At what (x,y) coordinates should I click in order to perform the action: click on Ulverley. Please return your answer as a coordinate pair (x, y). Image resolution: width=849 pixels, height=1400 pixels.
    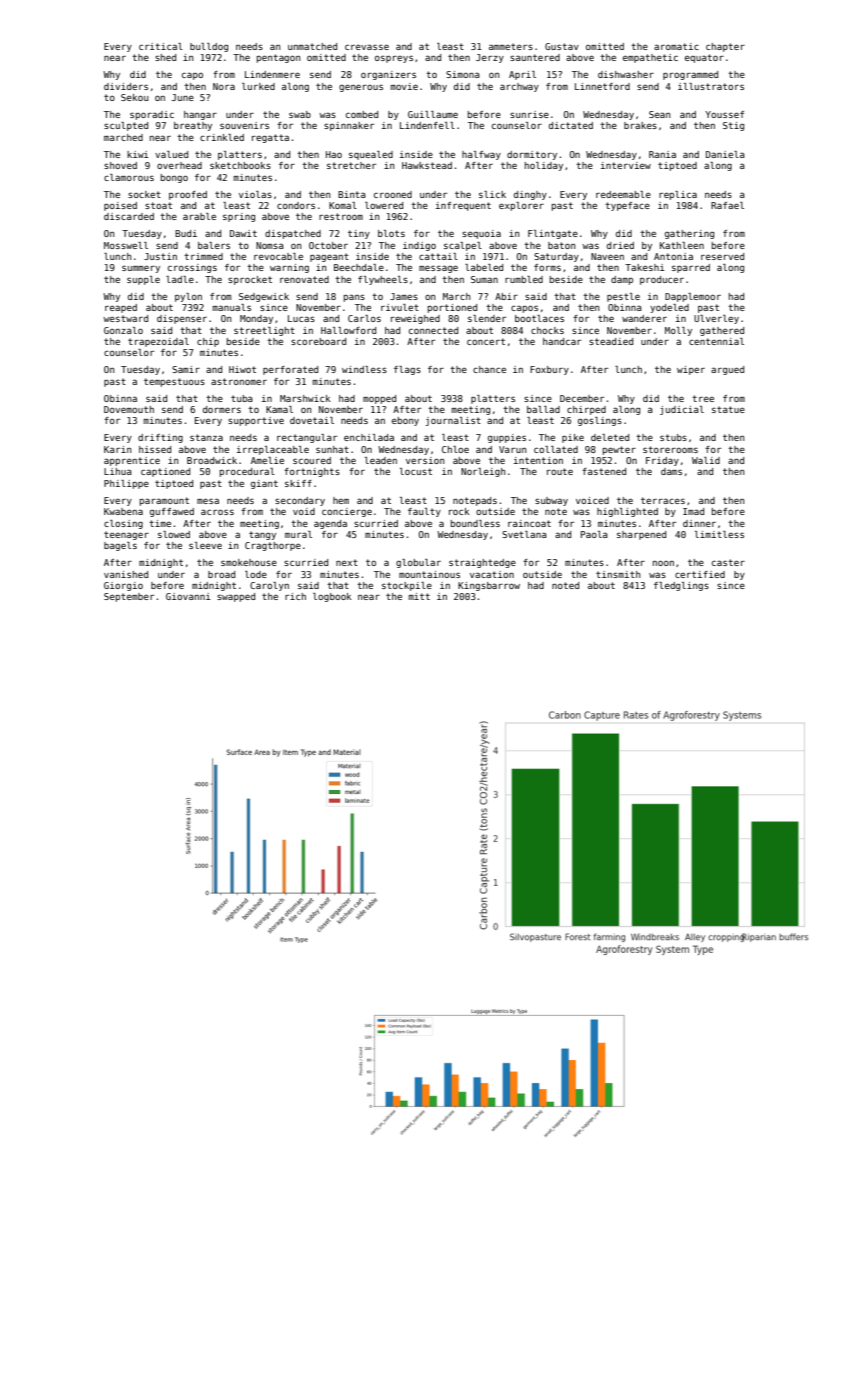
    Looking at the image, I should click on (716, 319).
